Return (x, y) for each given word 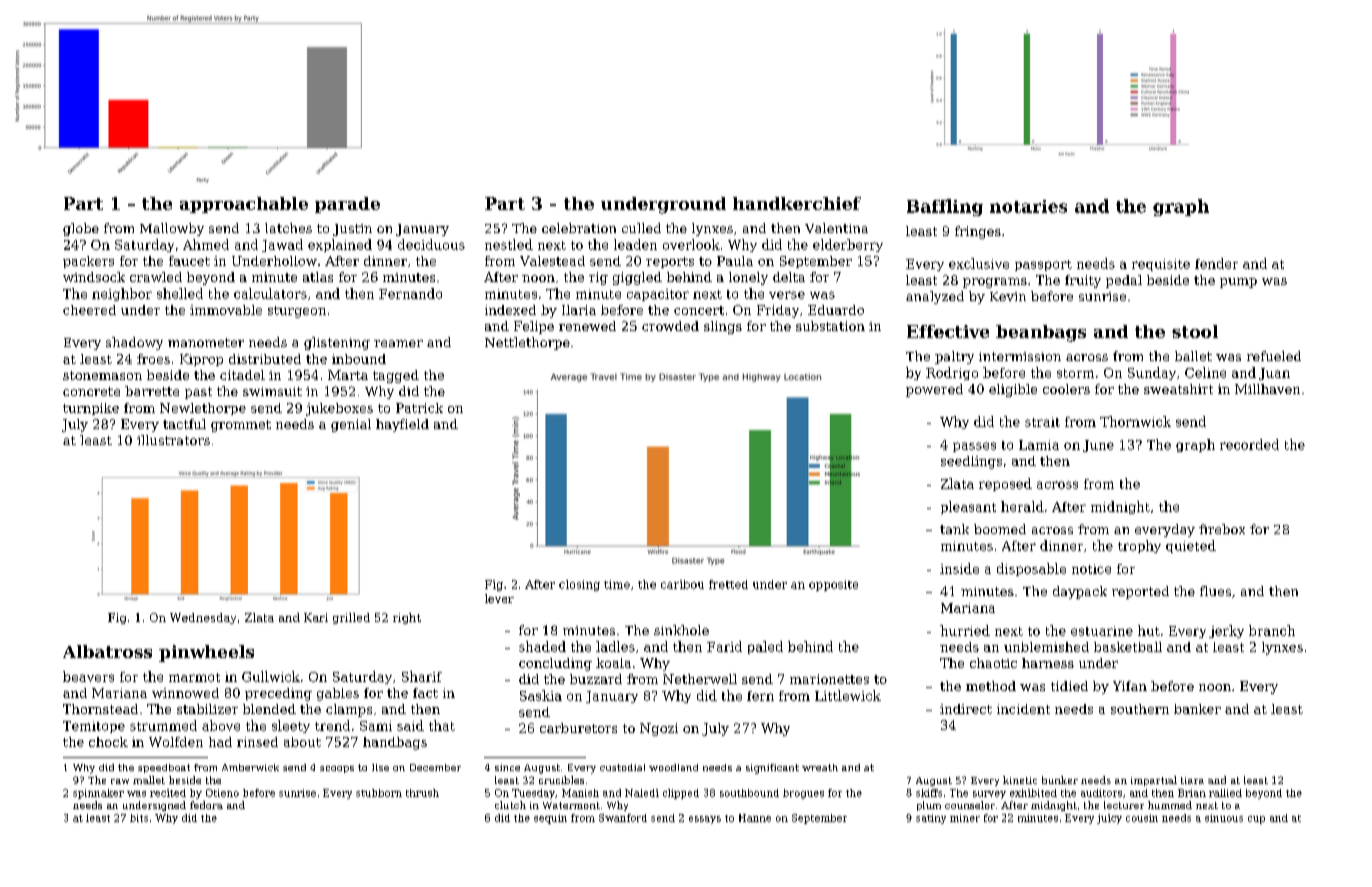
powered (934, 390)
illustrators (173, 440)
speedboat (164, 768)
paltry (954, 357)
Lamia (1039, 445)
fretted (728, 584)
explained (340, 245)
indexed (510, 310)
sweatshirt (1178, 389)
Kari (316, 617)
